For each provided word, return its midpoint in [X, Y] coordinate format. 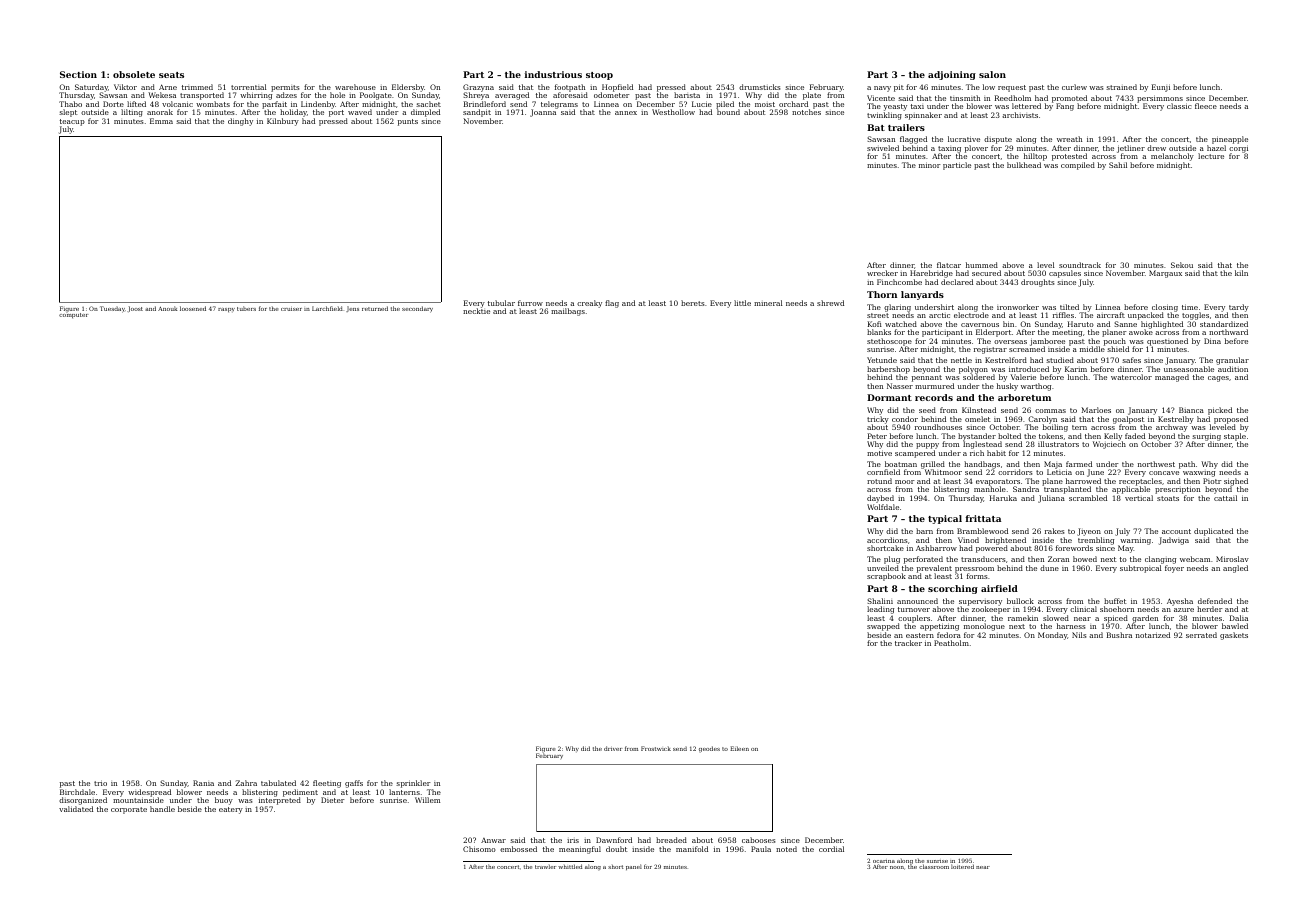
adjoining [952, 75]
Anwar [493, 840]
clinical [1083, 609]
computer [73, 316]
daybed [880, 499]
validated [76, 809]
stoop [599, 76]
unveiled [883, 568]
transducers [983, 559]
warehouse [355, 87]
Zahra [246, 783]
